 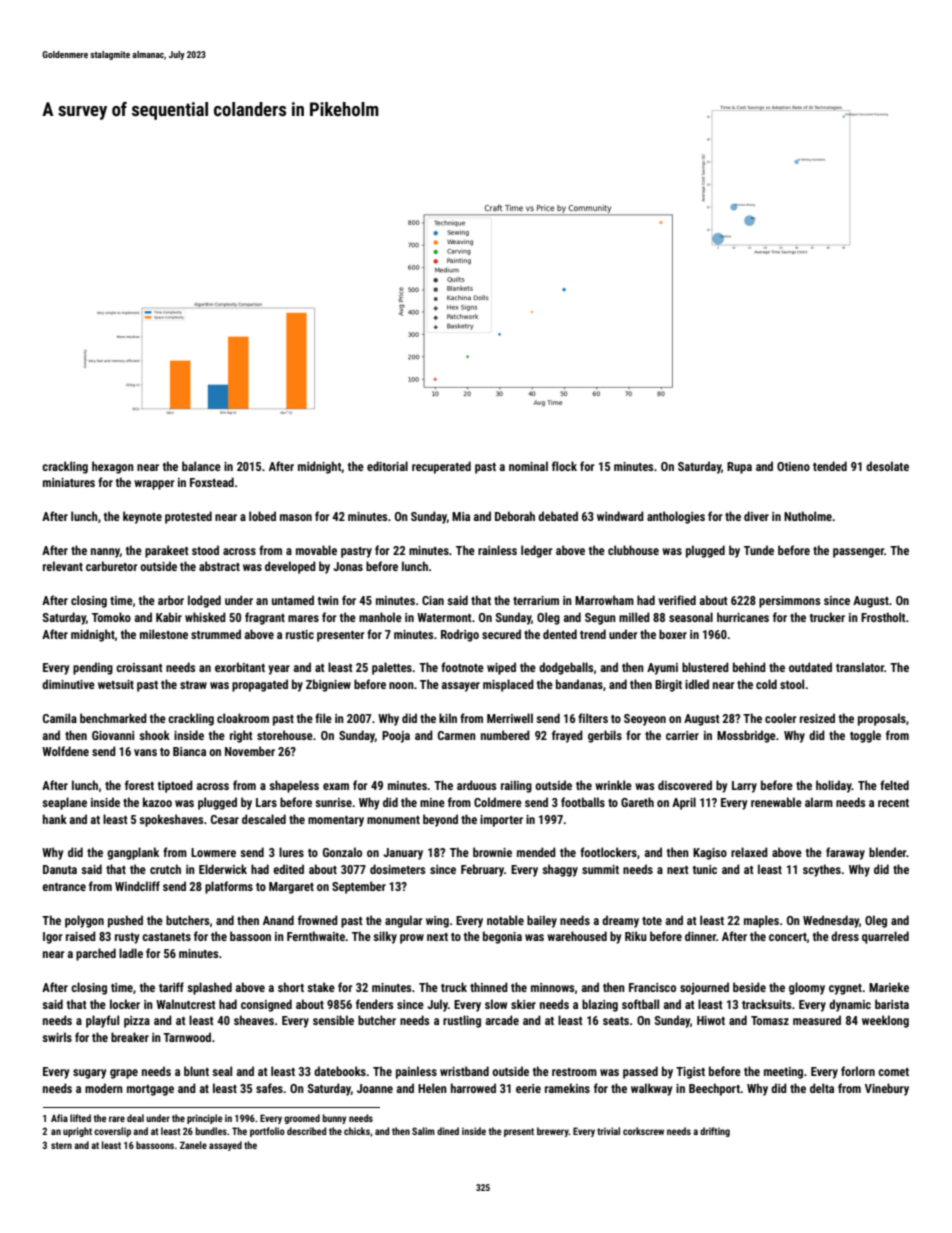 What do you see at coordinates (212, 482) in the screenshot?
I see `Foxstead` at bounding box center [212, 482].
